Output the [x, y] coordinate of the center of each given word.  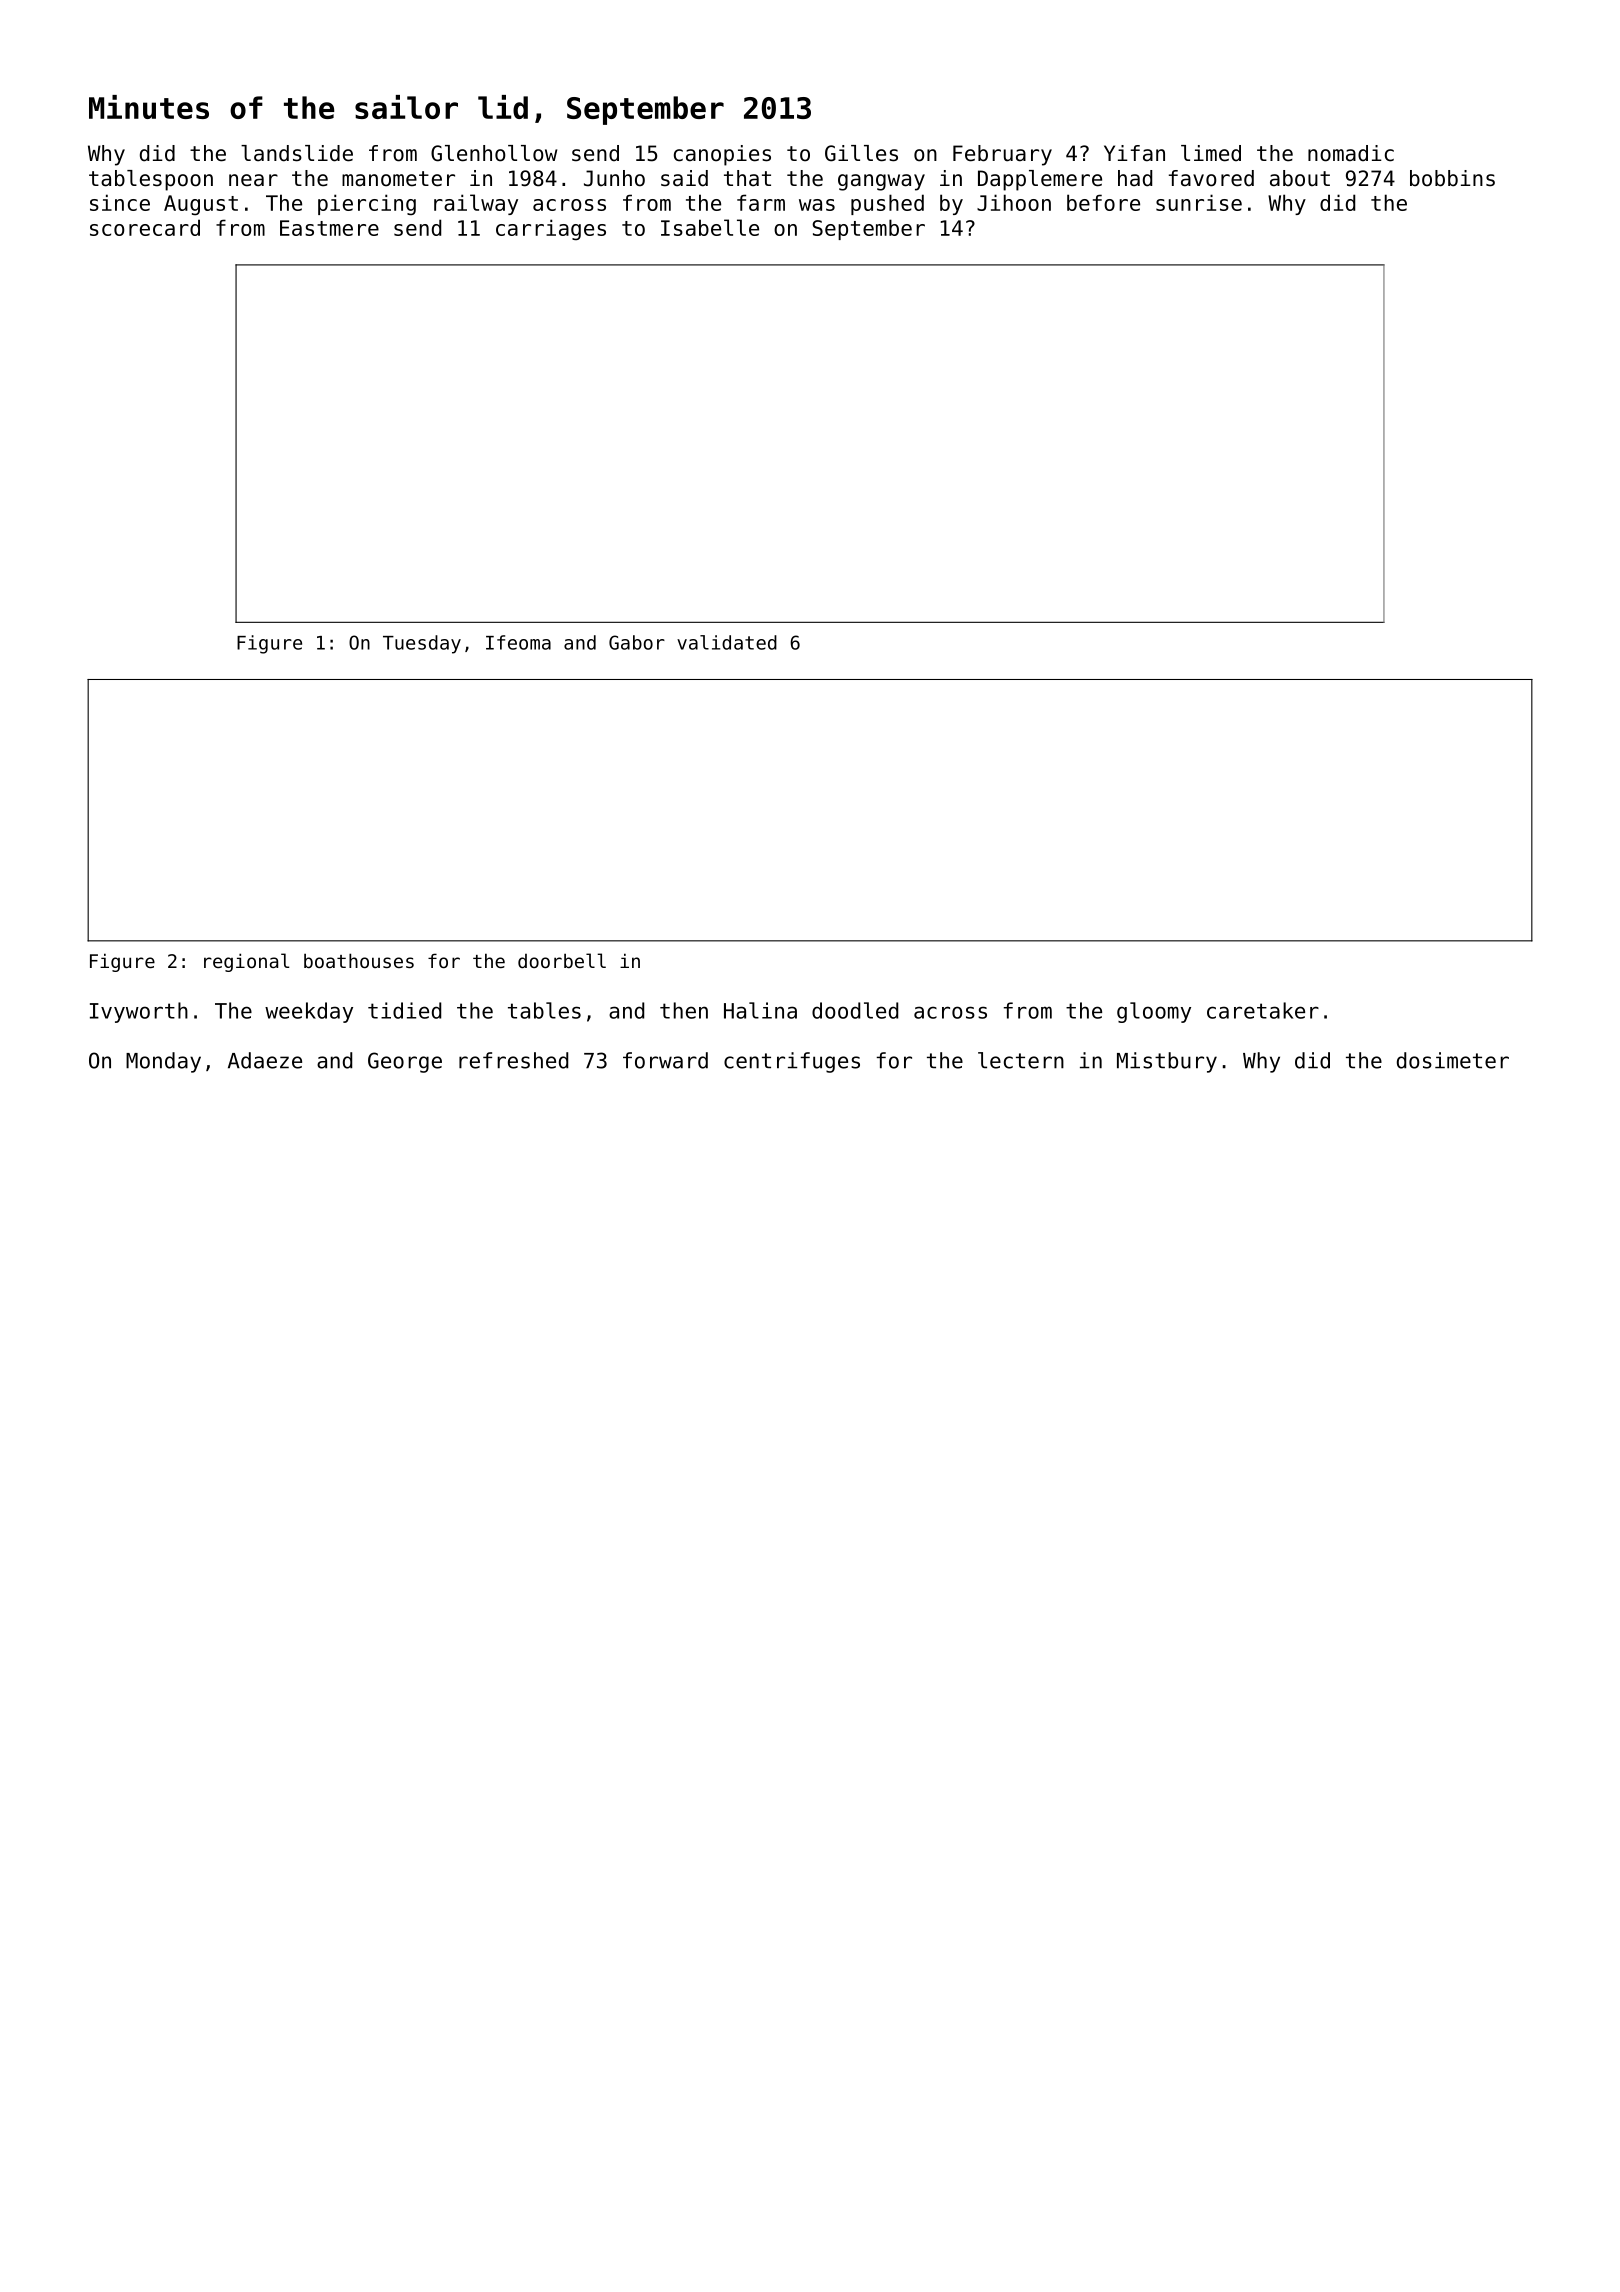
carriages [551, 229]
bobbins [1452, 178]
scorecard [145, 227]
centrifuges [792, 1062]
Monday [163, 1062]
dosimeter [1453, 1060]
